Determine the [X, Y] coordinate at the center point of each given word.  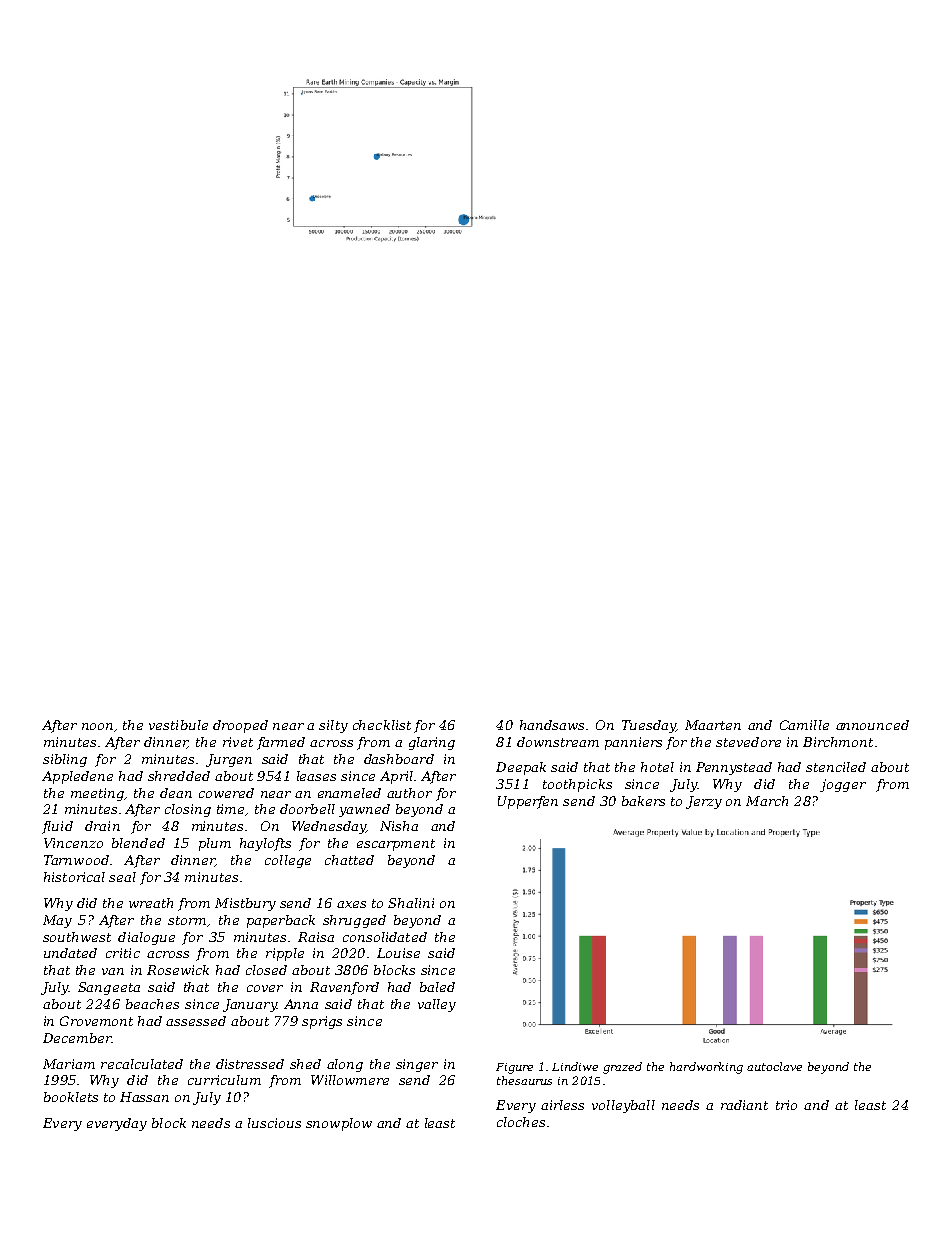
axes [351, 904]
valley [437, 1005]
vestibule [178, 725]
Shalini [411, 903]
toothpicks [577, 785]
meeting [97, 794]
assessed [196, 1021]
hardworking [706, 1068]
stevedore [748, 742]
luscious [274, 1123]
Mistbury [245, 904]
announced [872, 725]
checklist [382, 725]
